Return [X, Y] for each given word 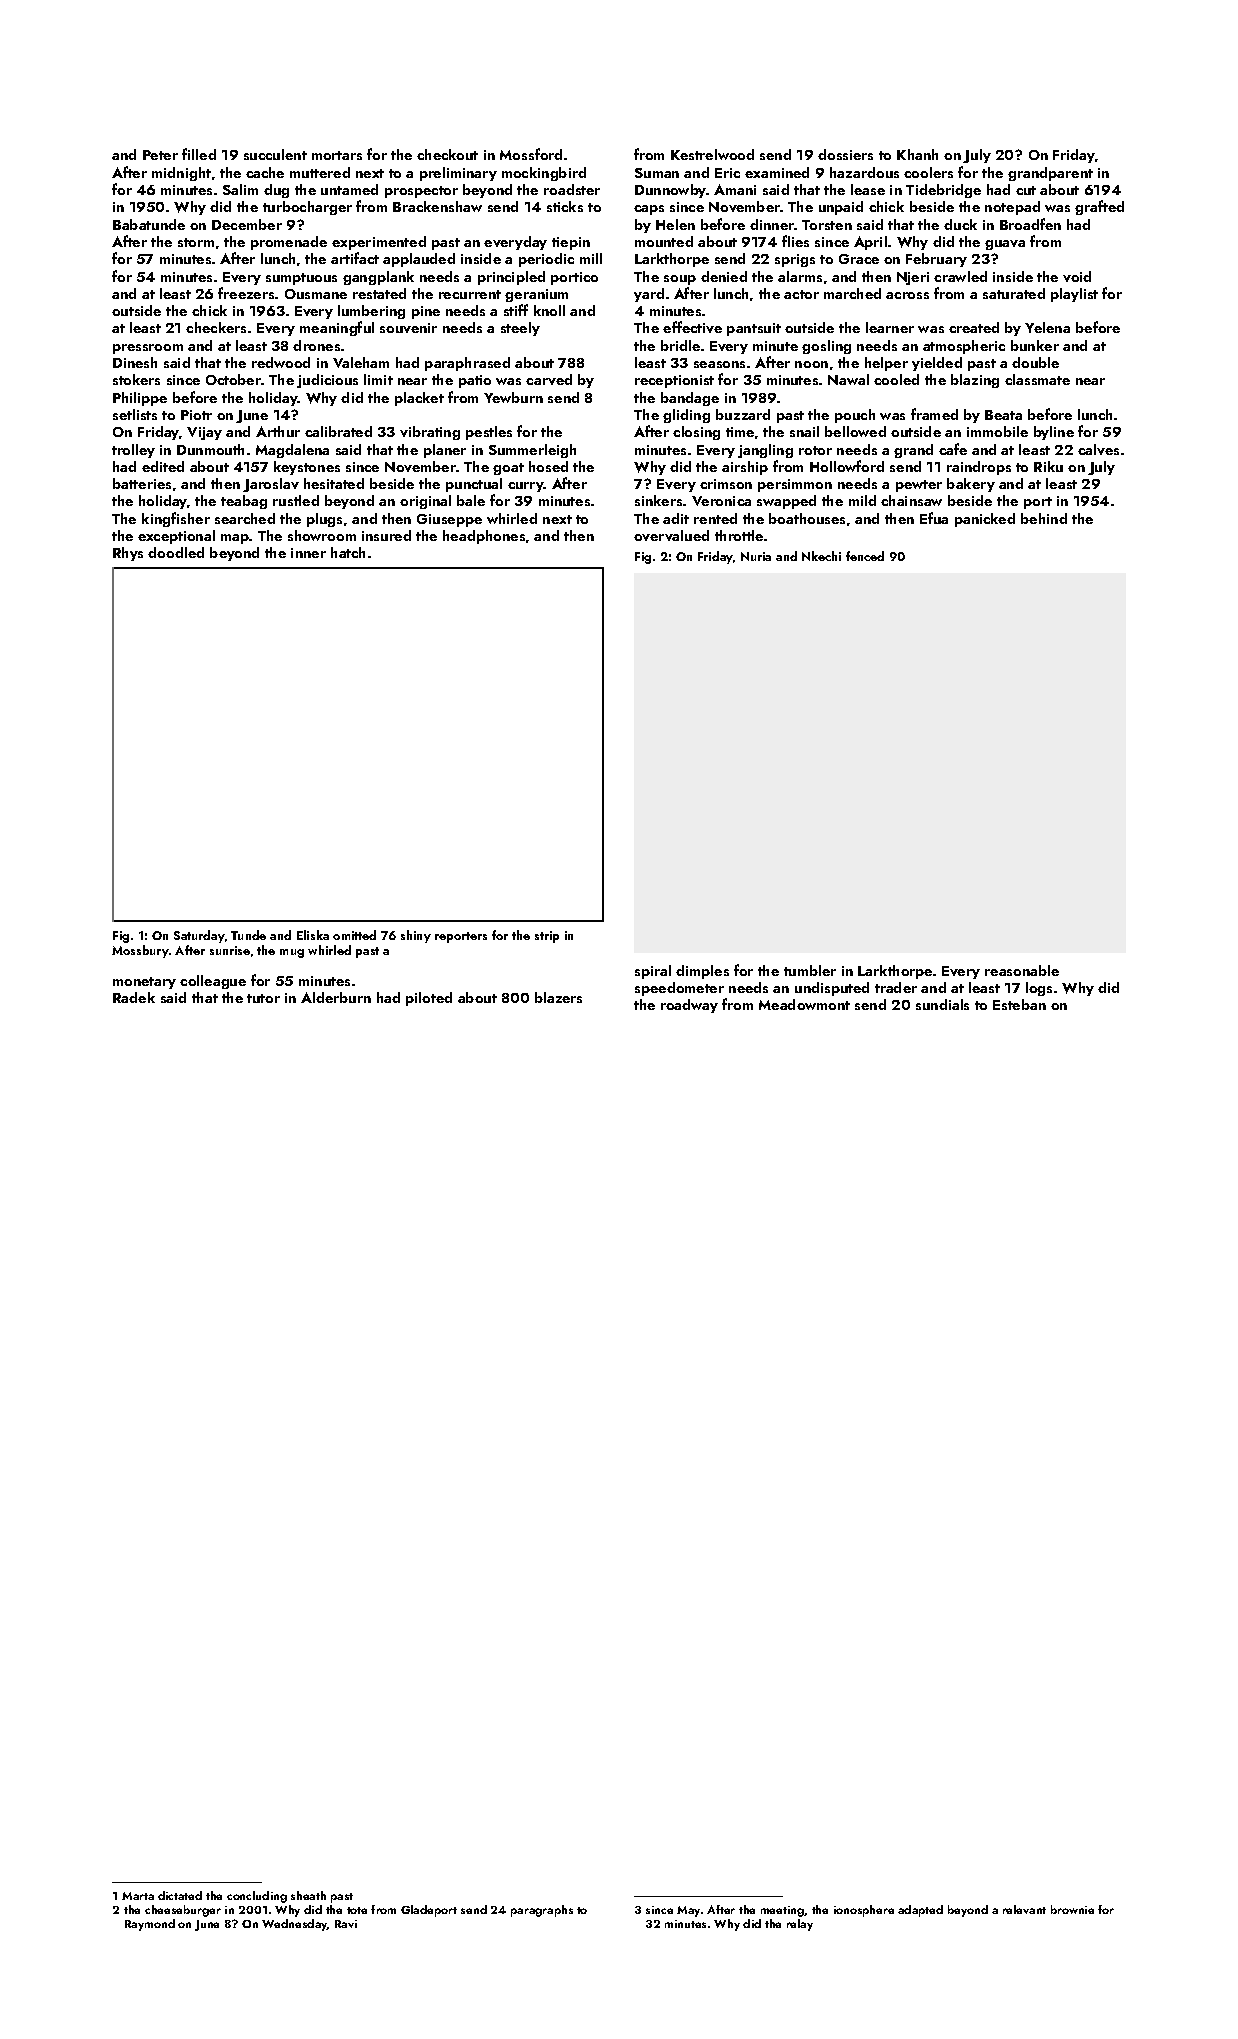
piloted [429, 999]
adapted [920, 1911]
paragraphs [542, 1911]
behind [1044, 518]
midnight [181, 174]
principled [511, 278]
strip [547, 937]
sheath [308, 1895]
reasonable [1022, 970]
